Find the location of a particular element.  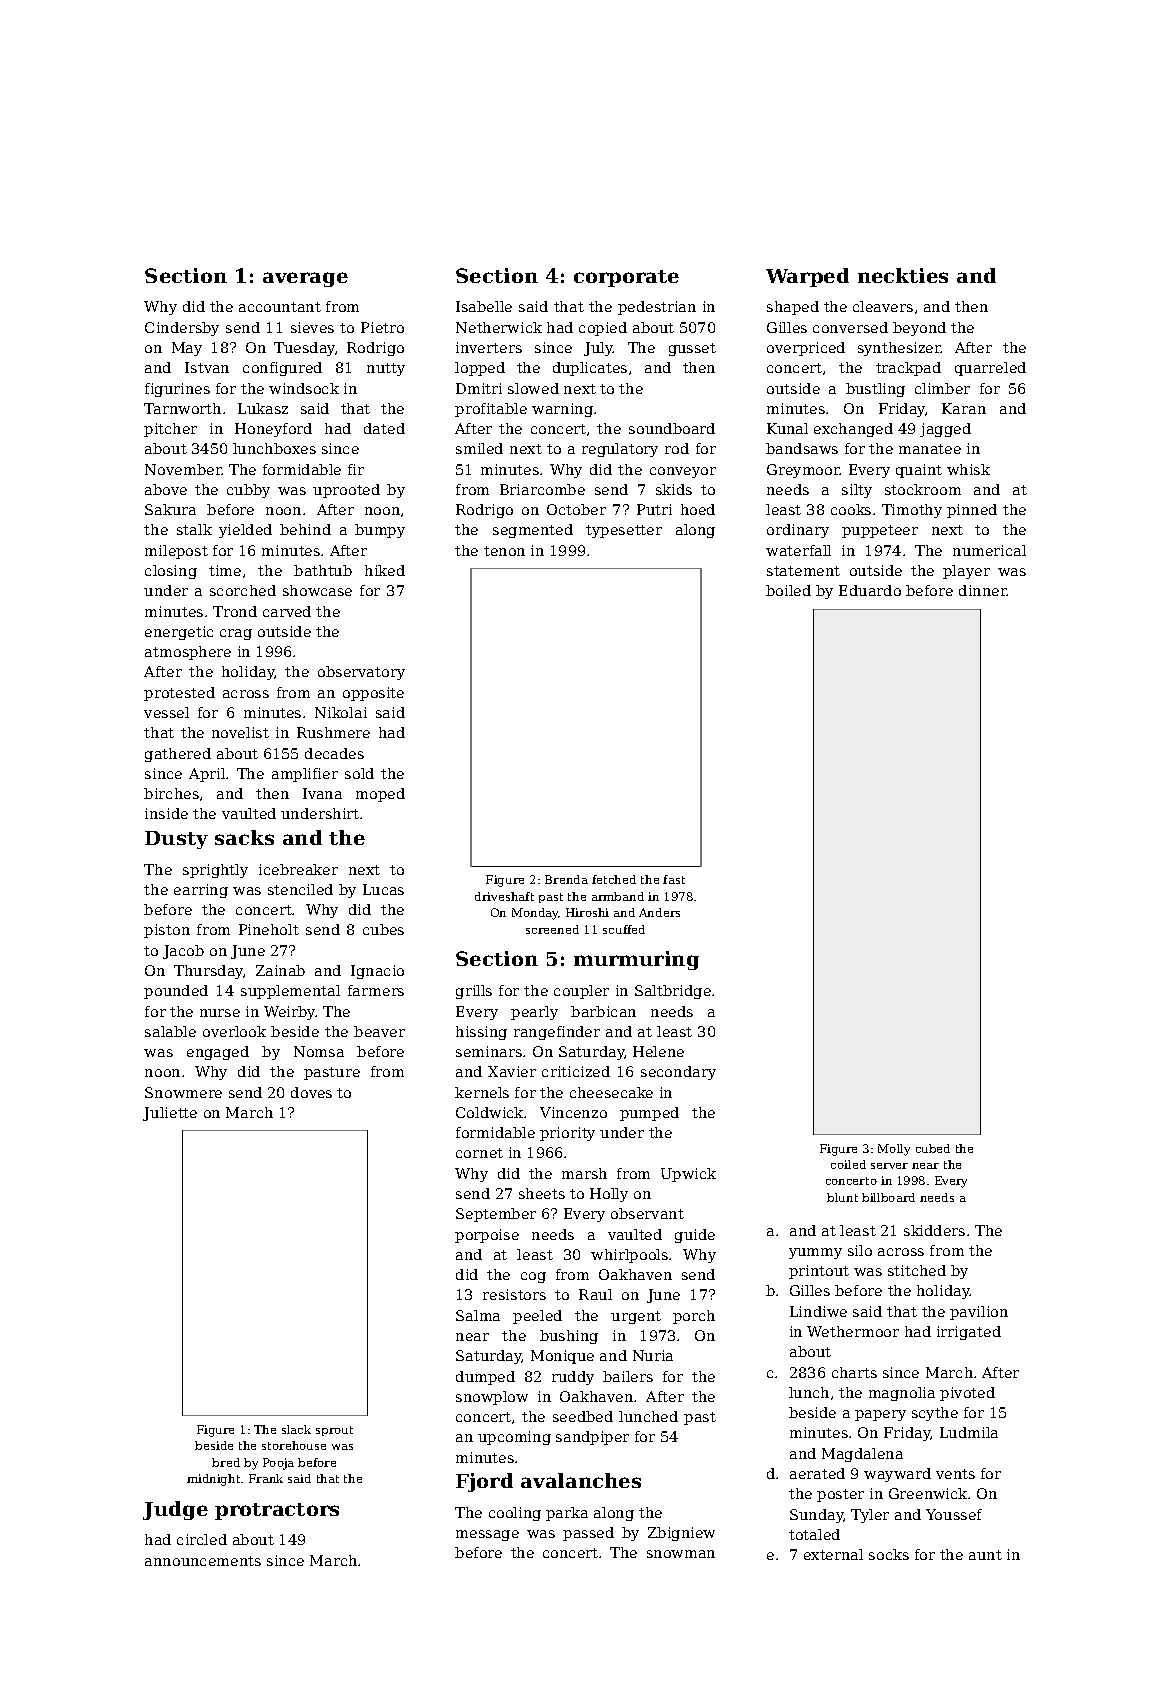

announcements is located at coordinates (203, 1561).
